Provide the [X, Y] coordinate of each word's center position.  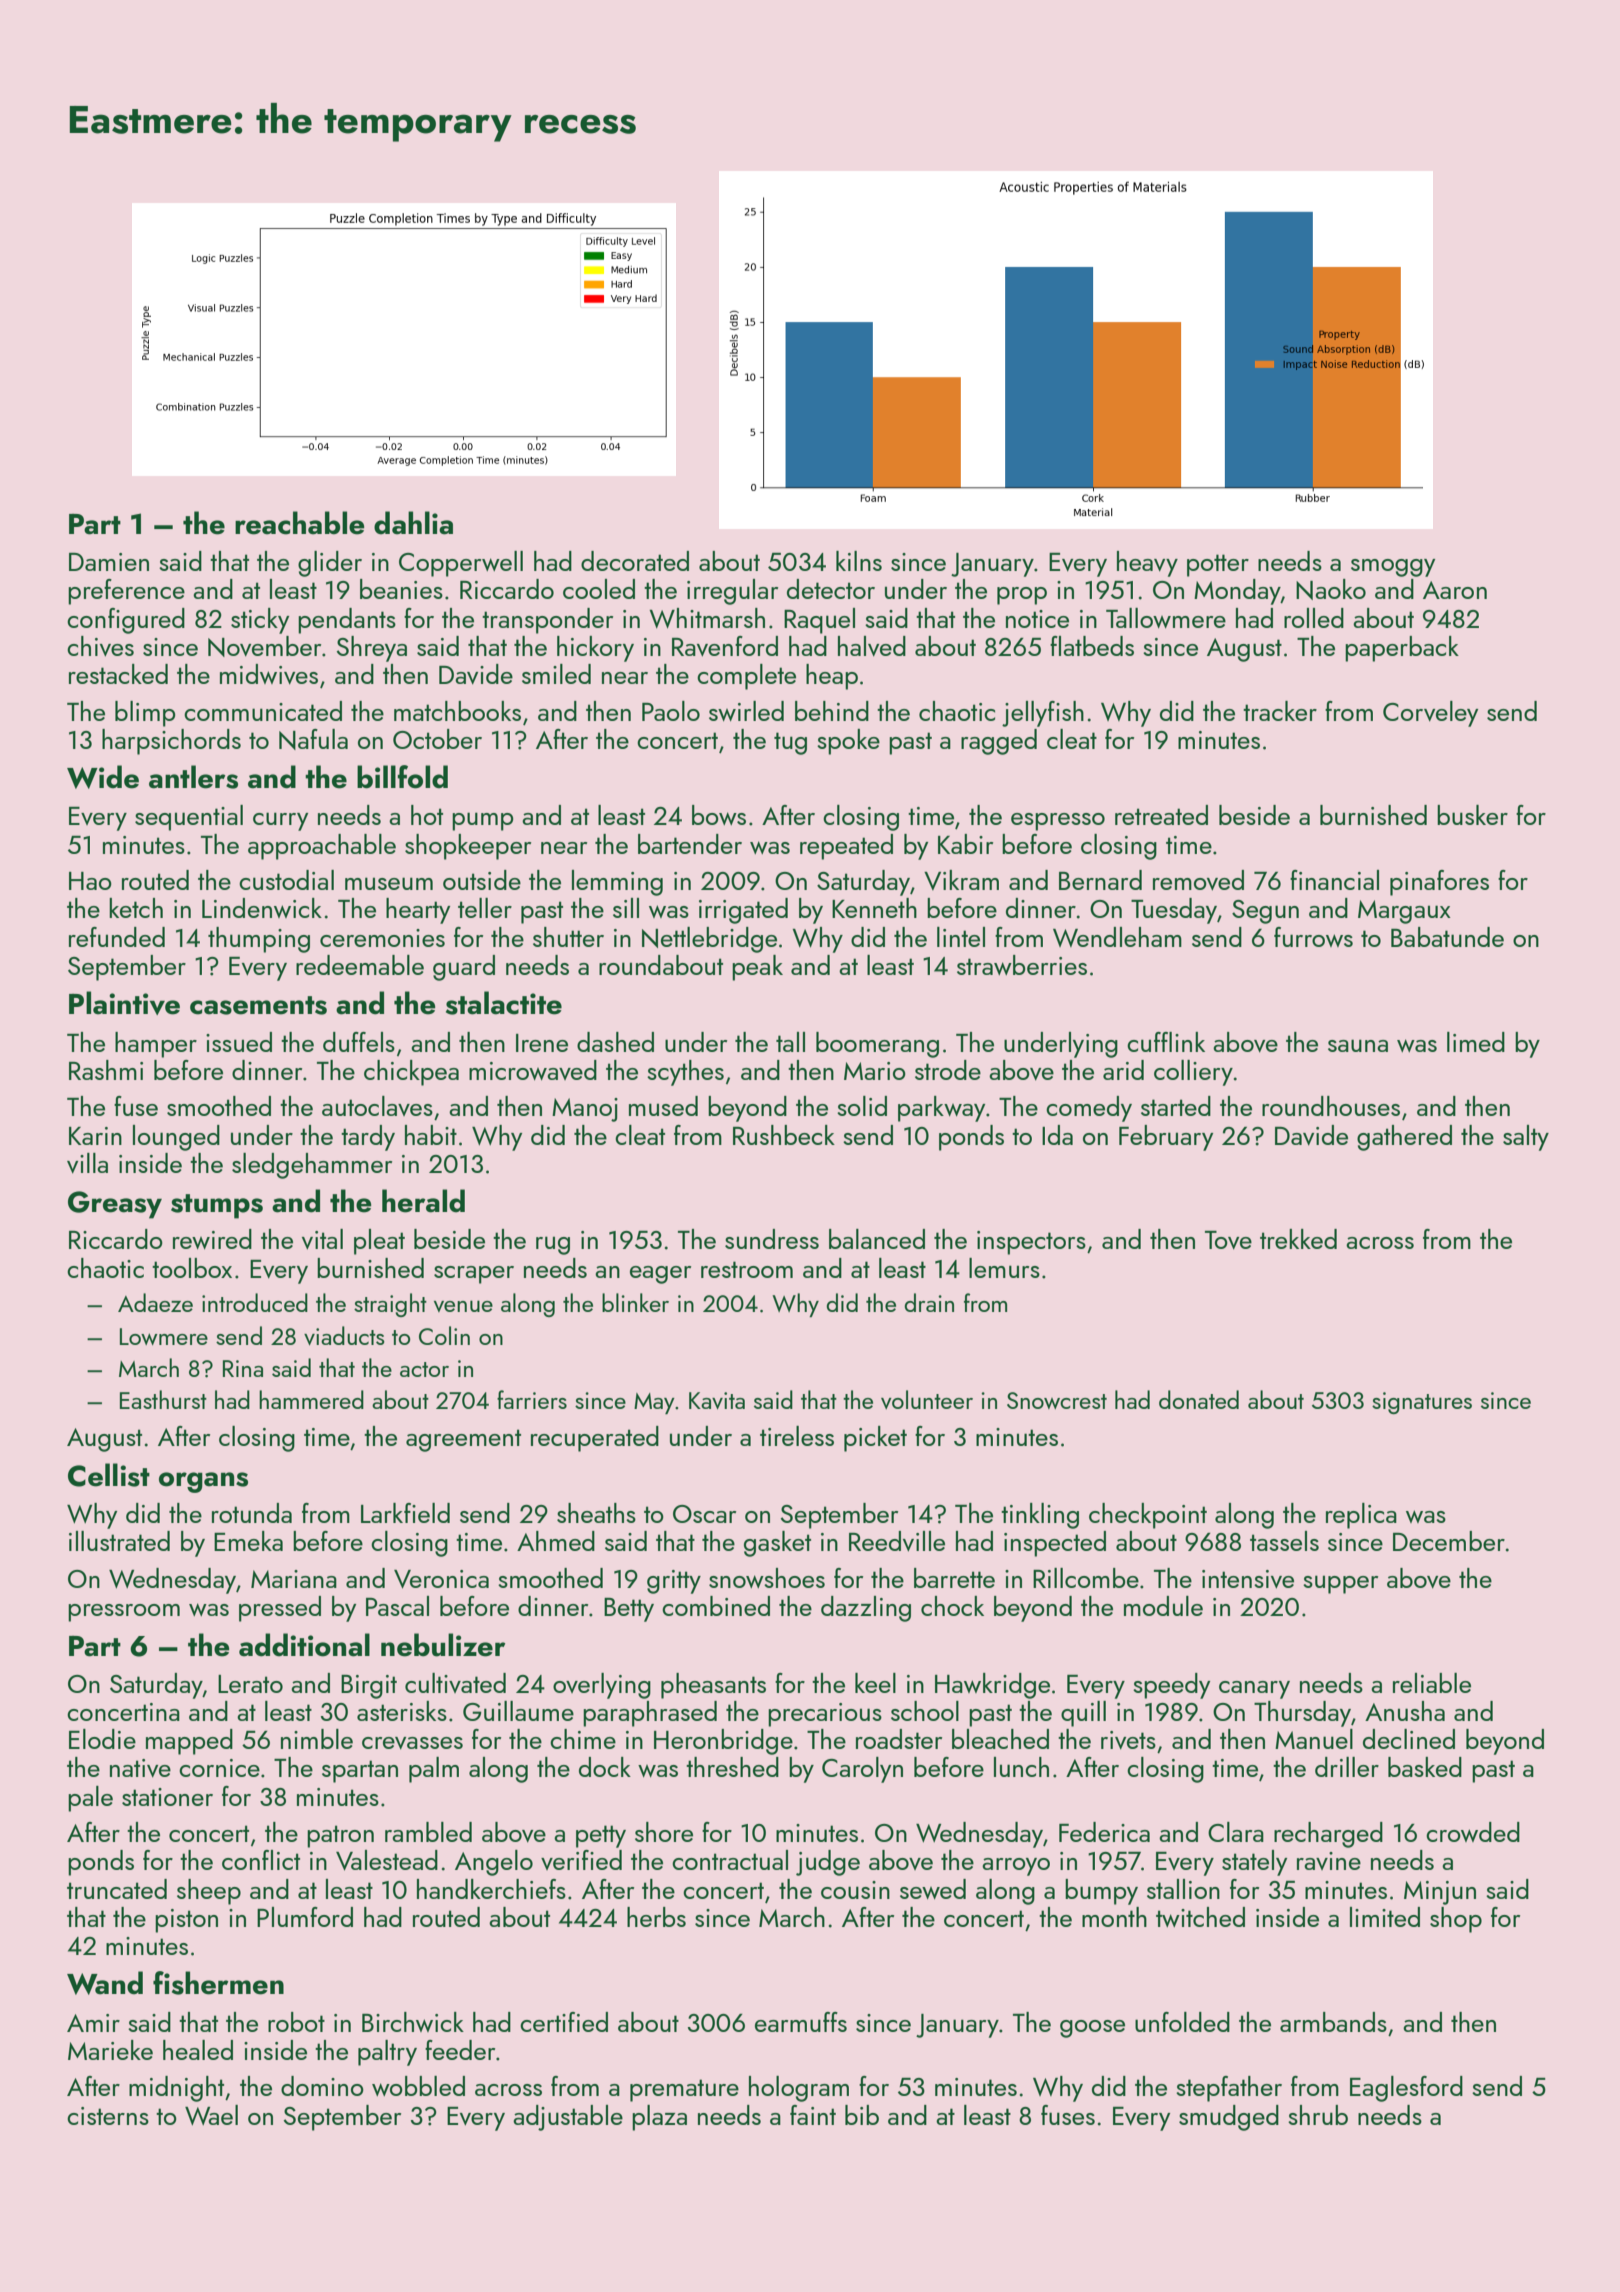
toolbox [192, 1268]
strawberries [1022, 965]
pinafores [1439, 883]
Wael [211, 2115]
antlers [193, 777]
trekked [1298, 1239]
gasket [777, 1544]
